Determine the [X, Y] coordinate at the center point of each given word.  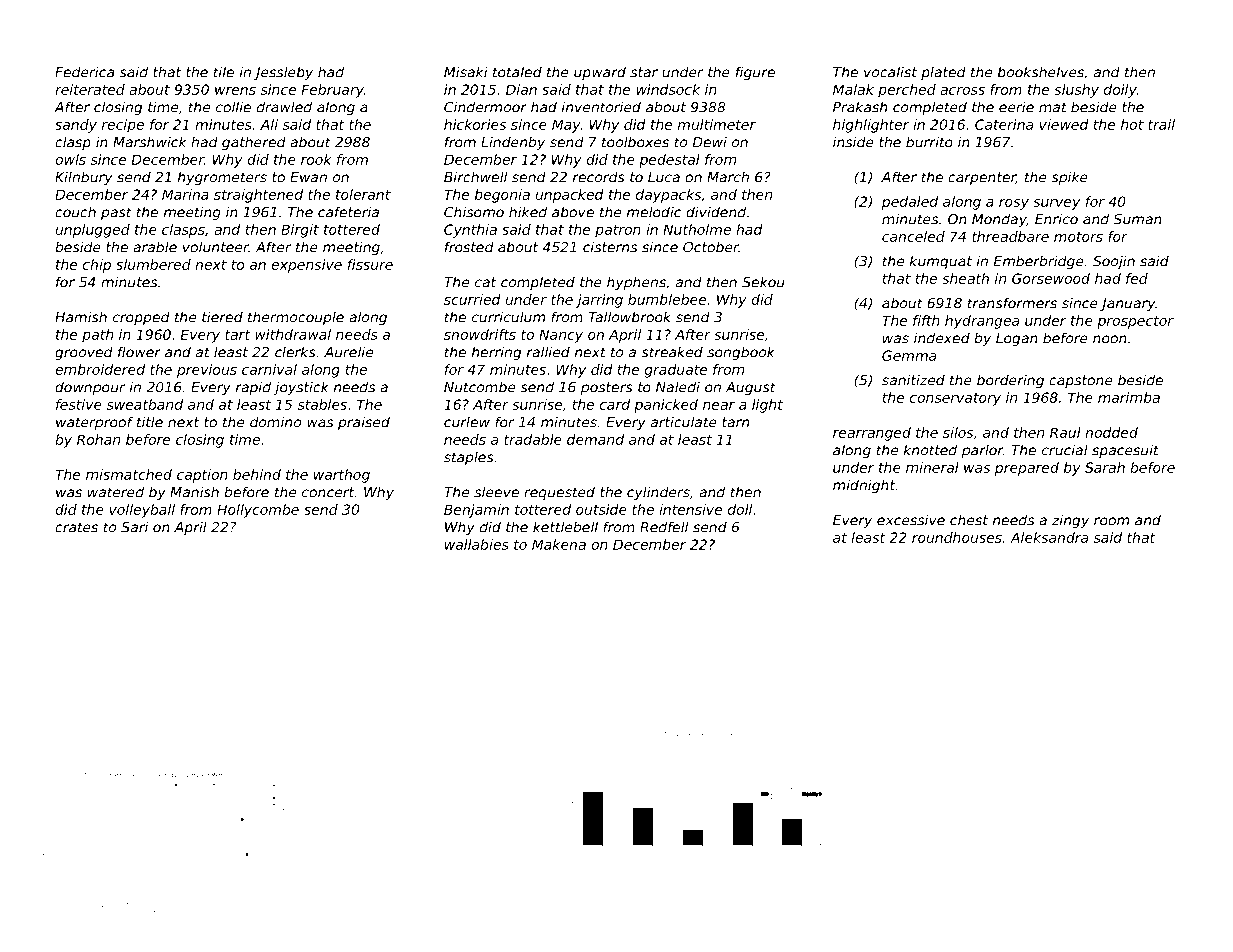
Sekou [763, 282]
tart [238, 335]
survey [1056, 204]
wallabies [477, 544]
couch [75, 212]
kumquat [941, 262]
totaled [517, 72]
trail [1161, 124]
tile [224, 72]
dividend [716, 212]
